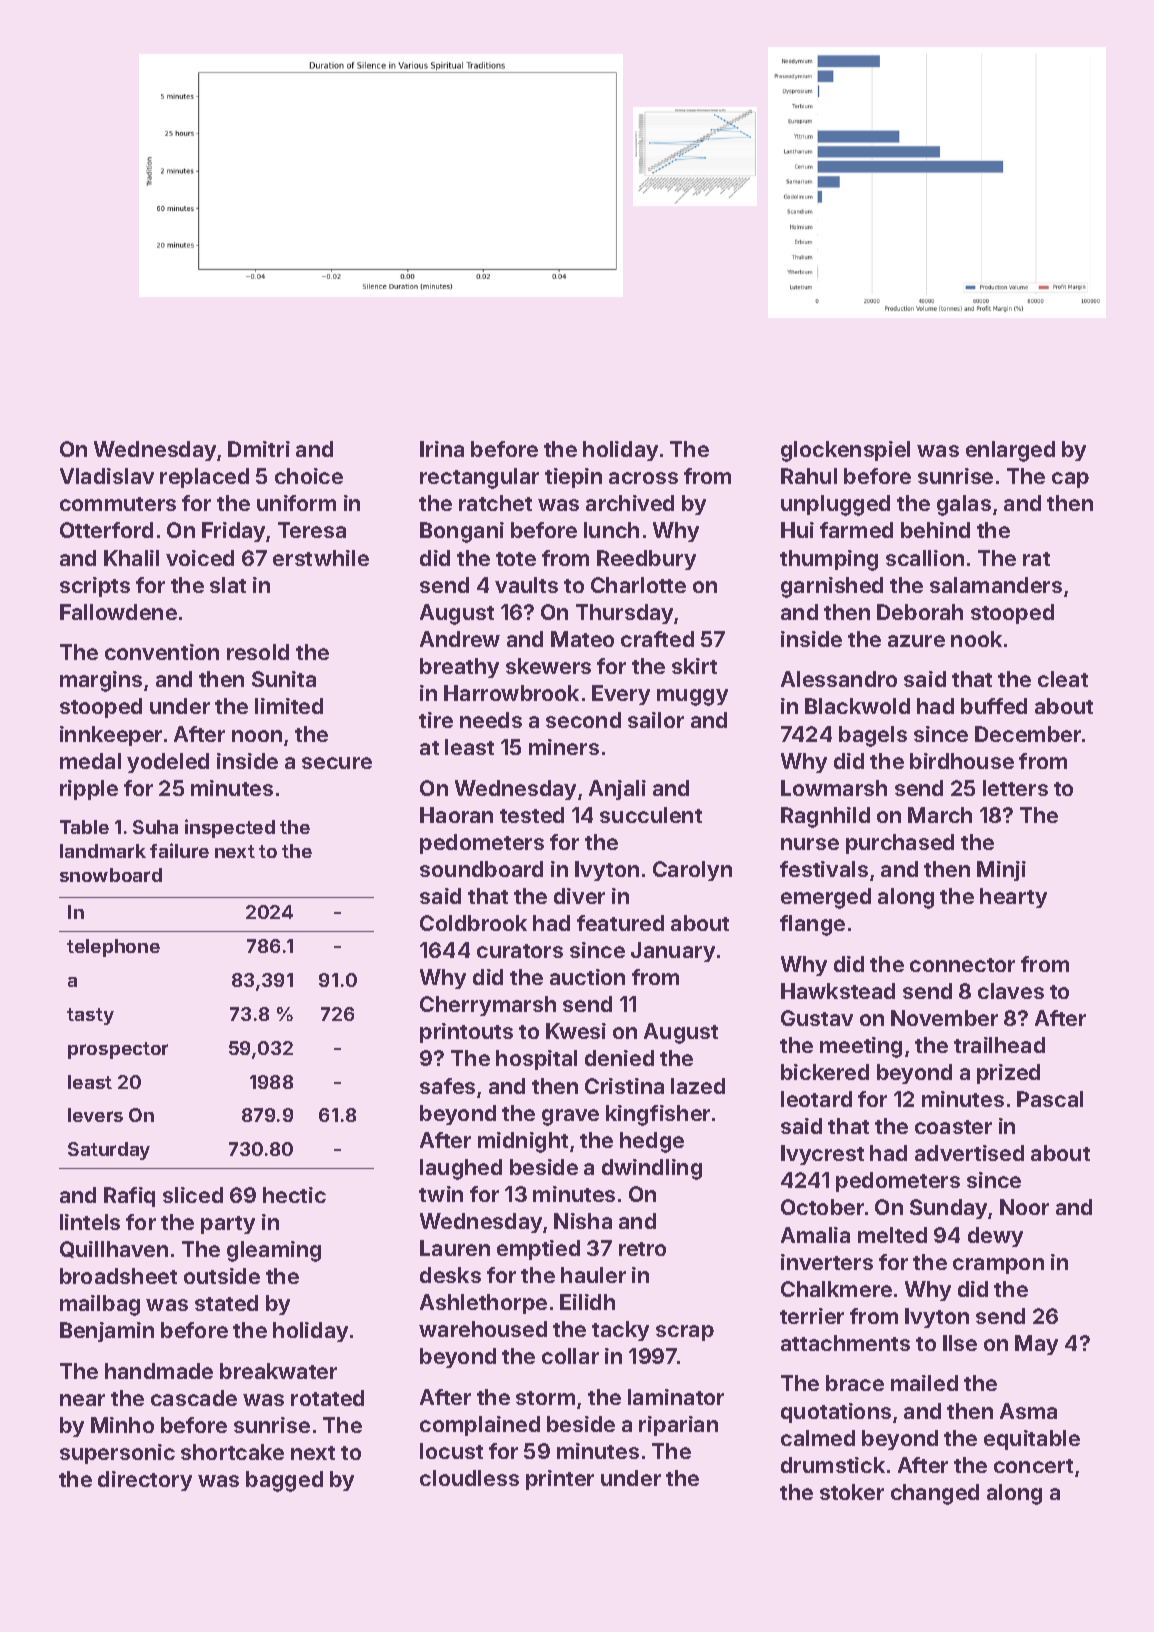 This screenshot has height=1632, width=1154. Describe the element at coordinates (900, 844) in the screenshot. I see `purchased` at that location.
